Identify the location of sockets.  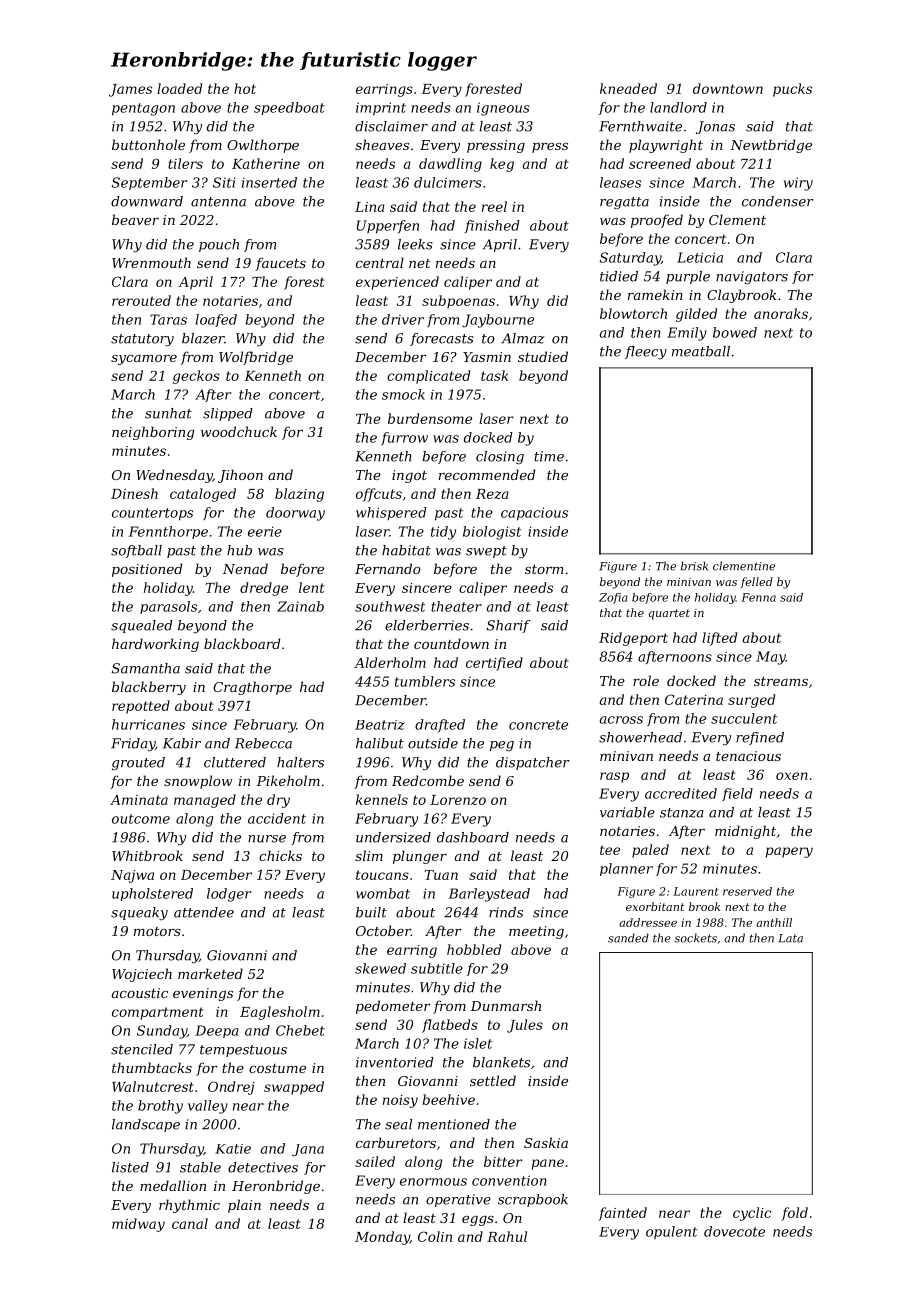
(695, 938).
